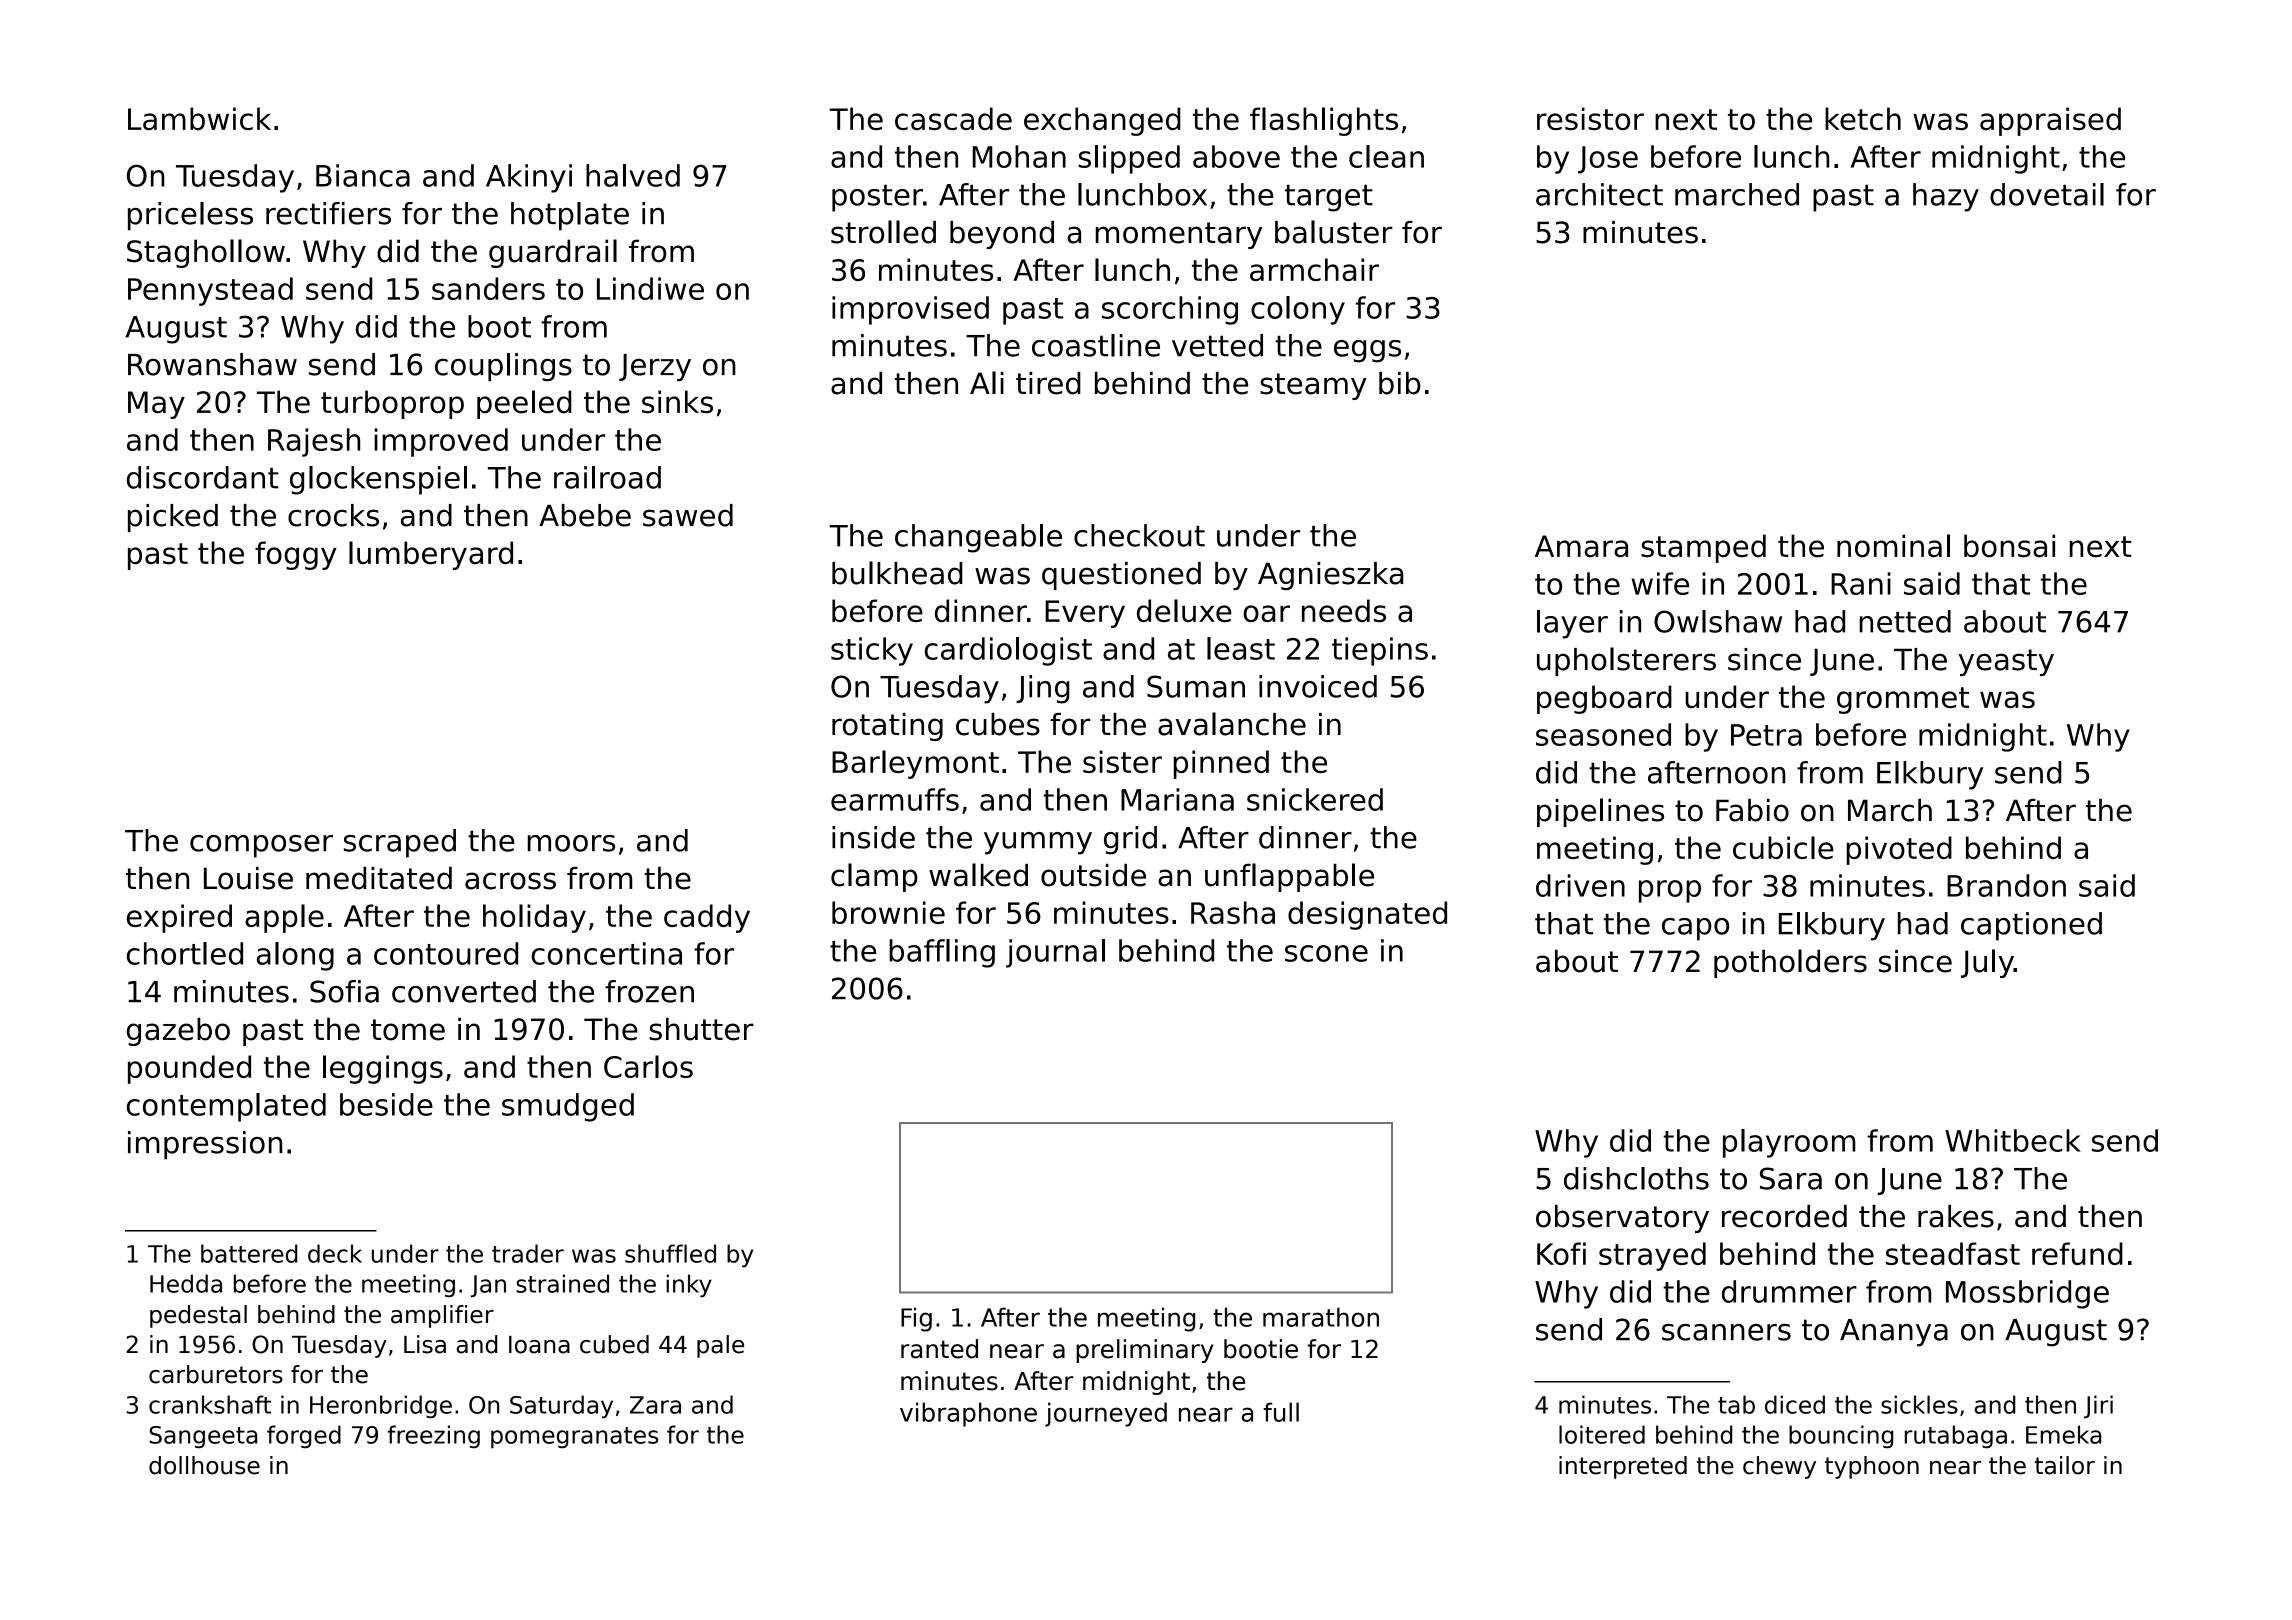 The image size is (2292, 1620). Describe the element at coordinates (2006, 885) in the screenshot. I see `Brandon` at that location.
